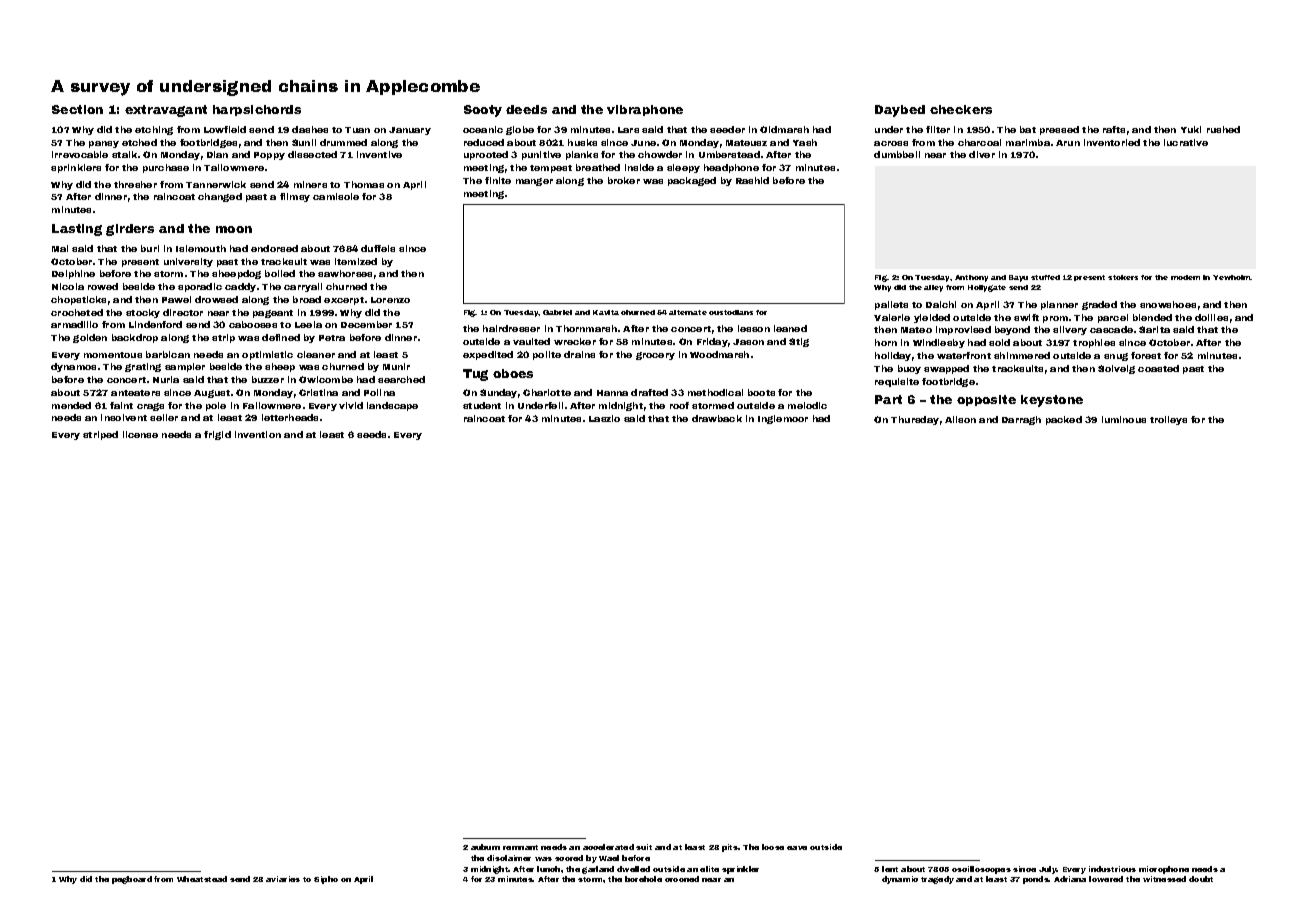 The image size is (1308, 924). What do you see at coordinates (604, 418) in the screenshot?
I see `Laszlo` at bounding box center [604, 418].
